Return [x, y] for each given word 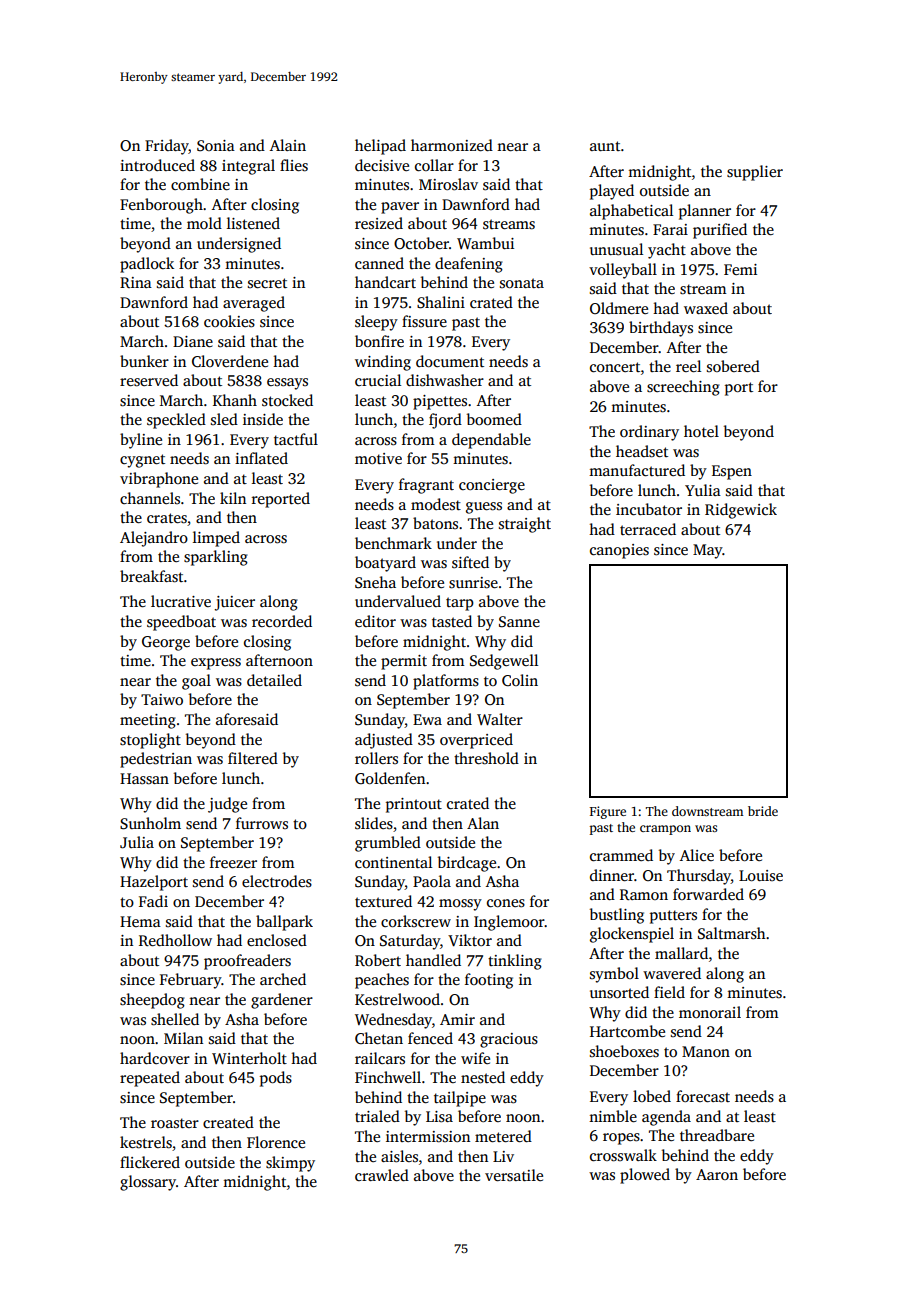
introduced [157, 165]
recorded [282, 621]
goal [196, 682]
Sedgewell [504, 662]
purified [720, 231]
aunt [605, 146]
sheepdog [152, 1001]
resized [379, 223]
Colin [520, 680]
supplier [755, 173]
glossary [148, 1183]
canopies [619, 551]
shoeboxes [624, 1051]
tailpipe [460, 1099]
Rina [136, 282]
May [708, 551]
